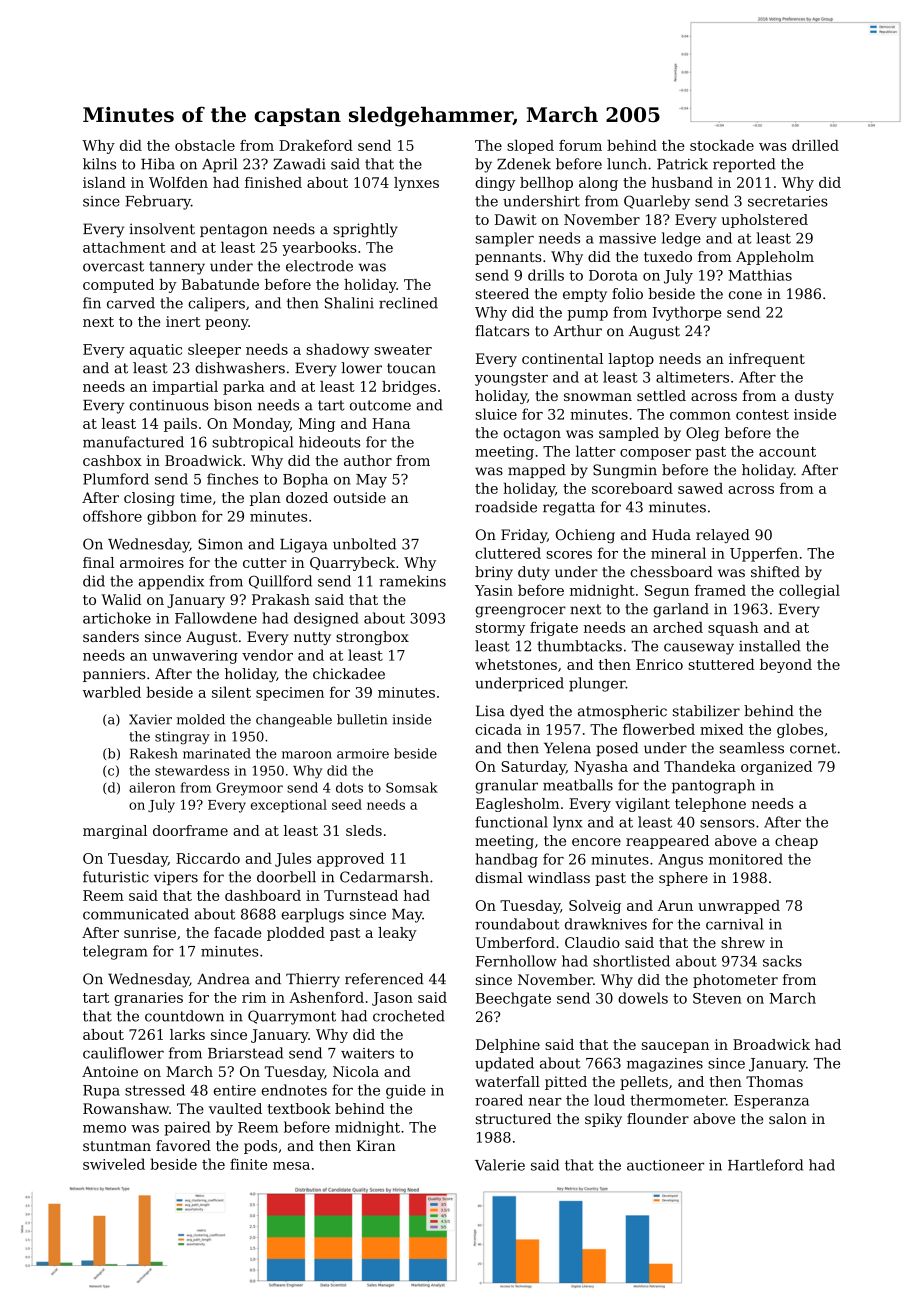 This screenshot has height=1308, width=924. I want to click on swiveled, so click(114, 1164).
